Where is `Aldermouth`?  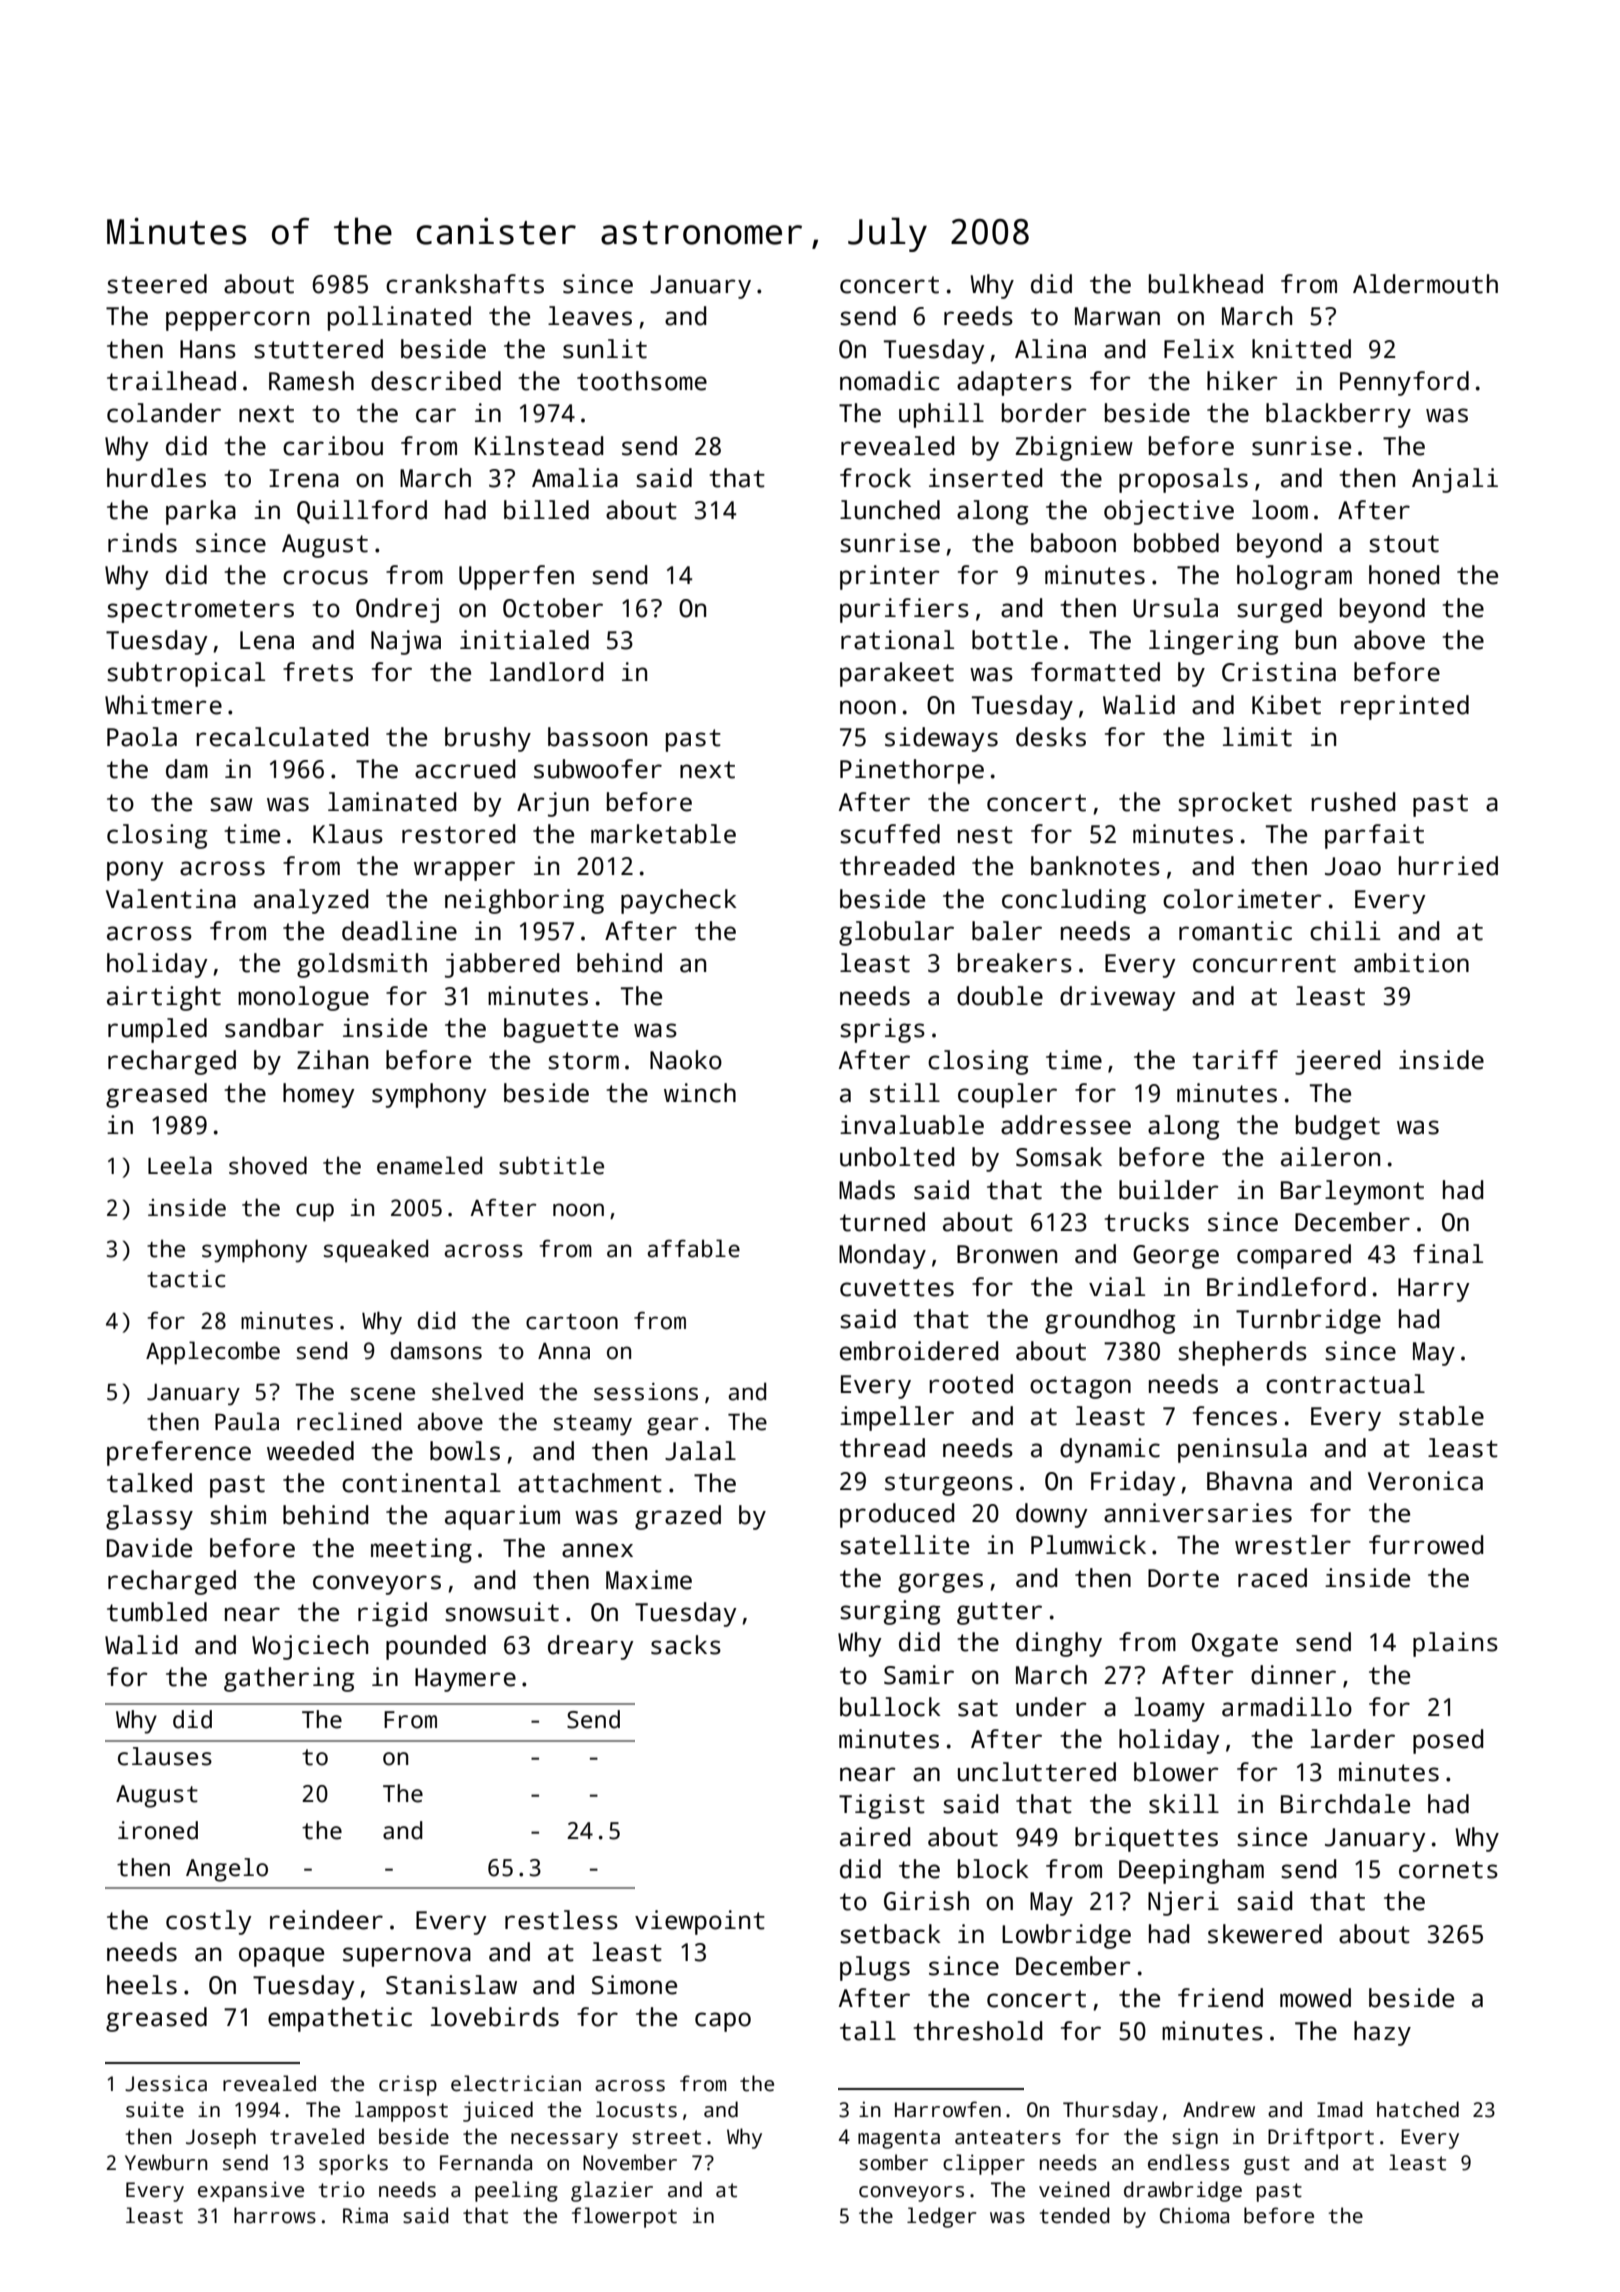 Aldermouth is located at coordinates (1425, 284).
